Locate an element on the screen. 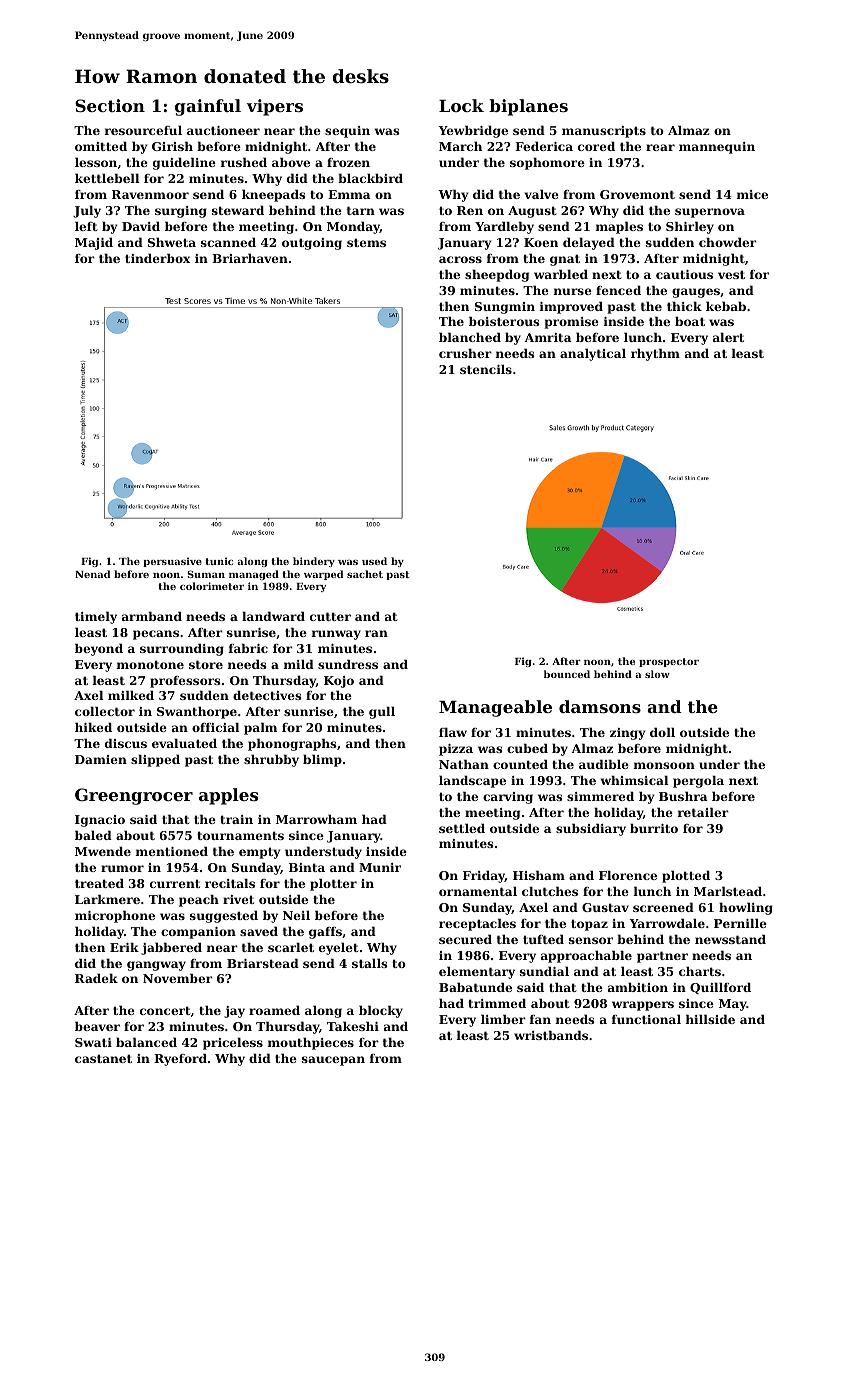 The width and height of the screenshot is (849, 1400). alert is located at coordinates (728, 337).
